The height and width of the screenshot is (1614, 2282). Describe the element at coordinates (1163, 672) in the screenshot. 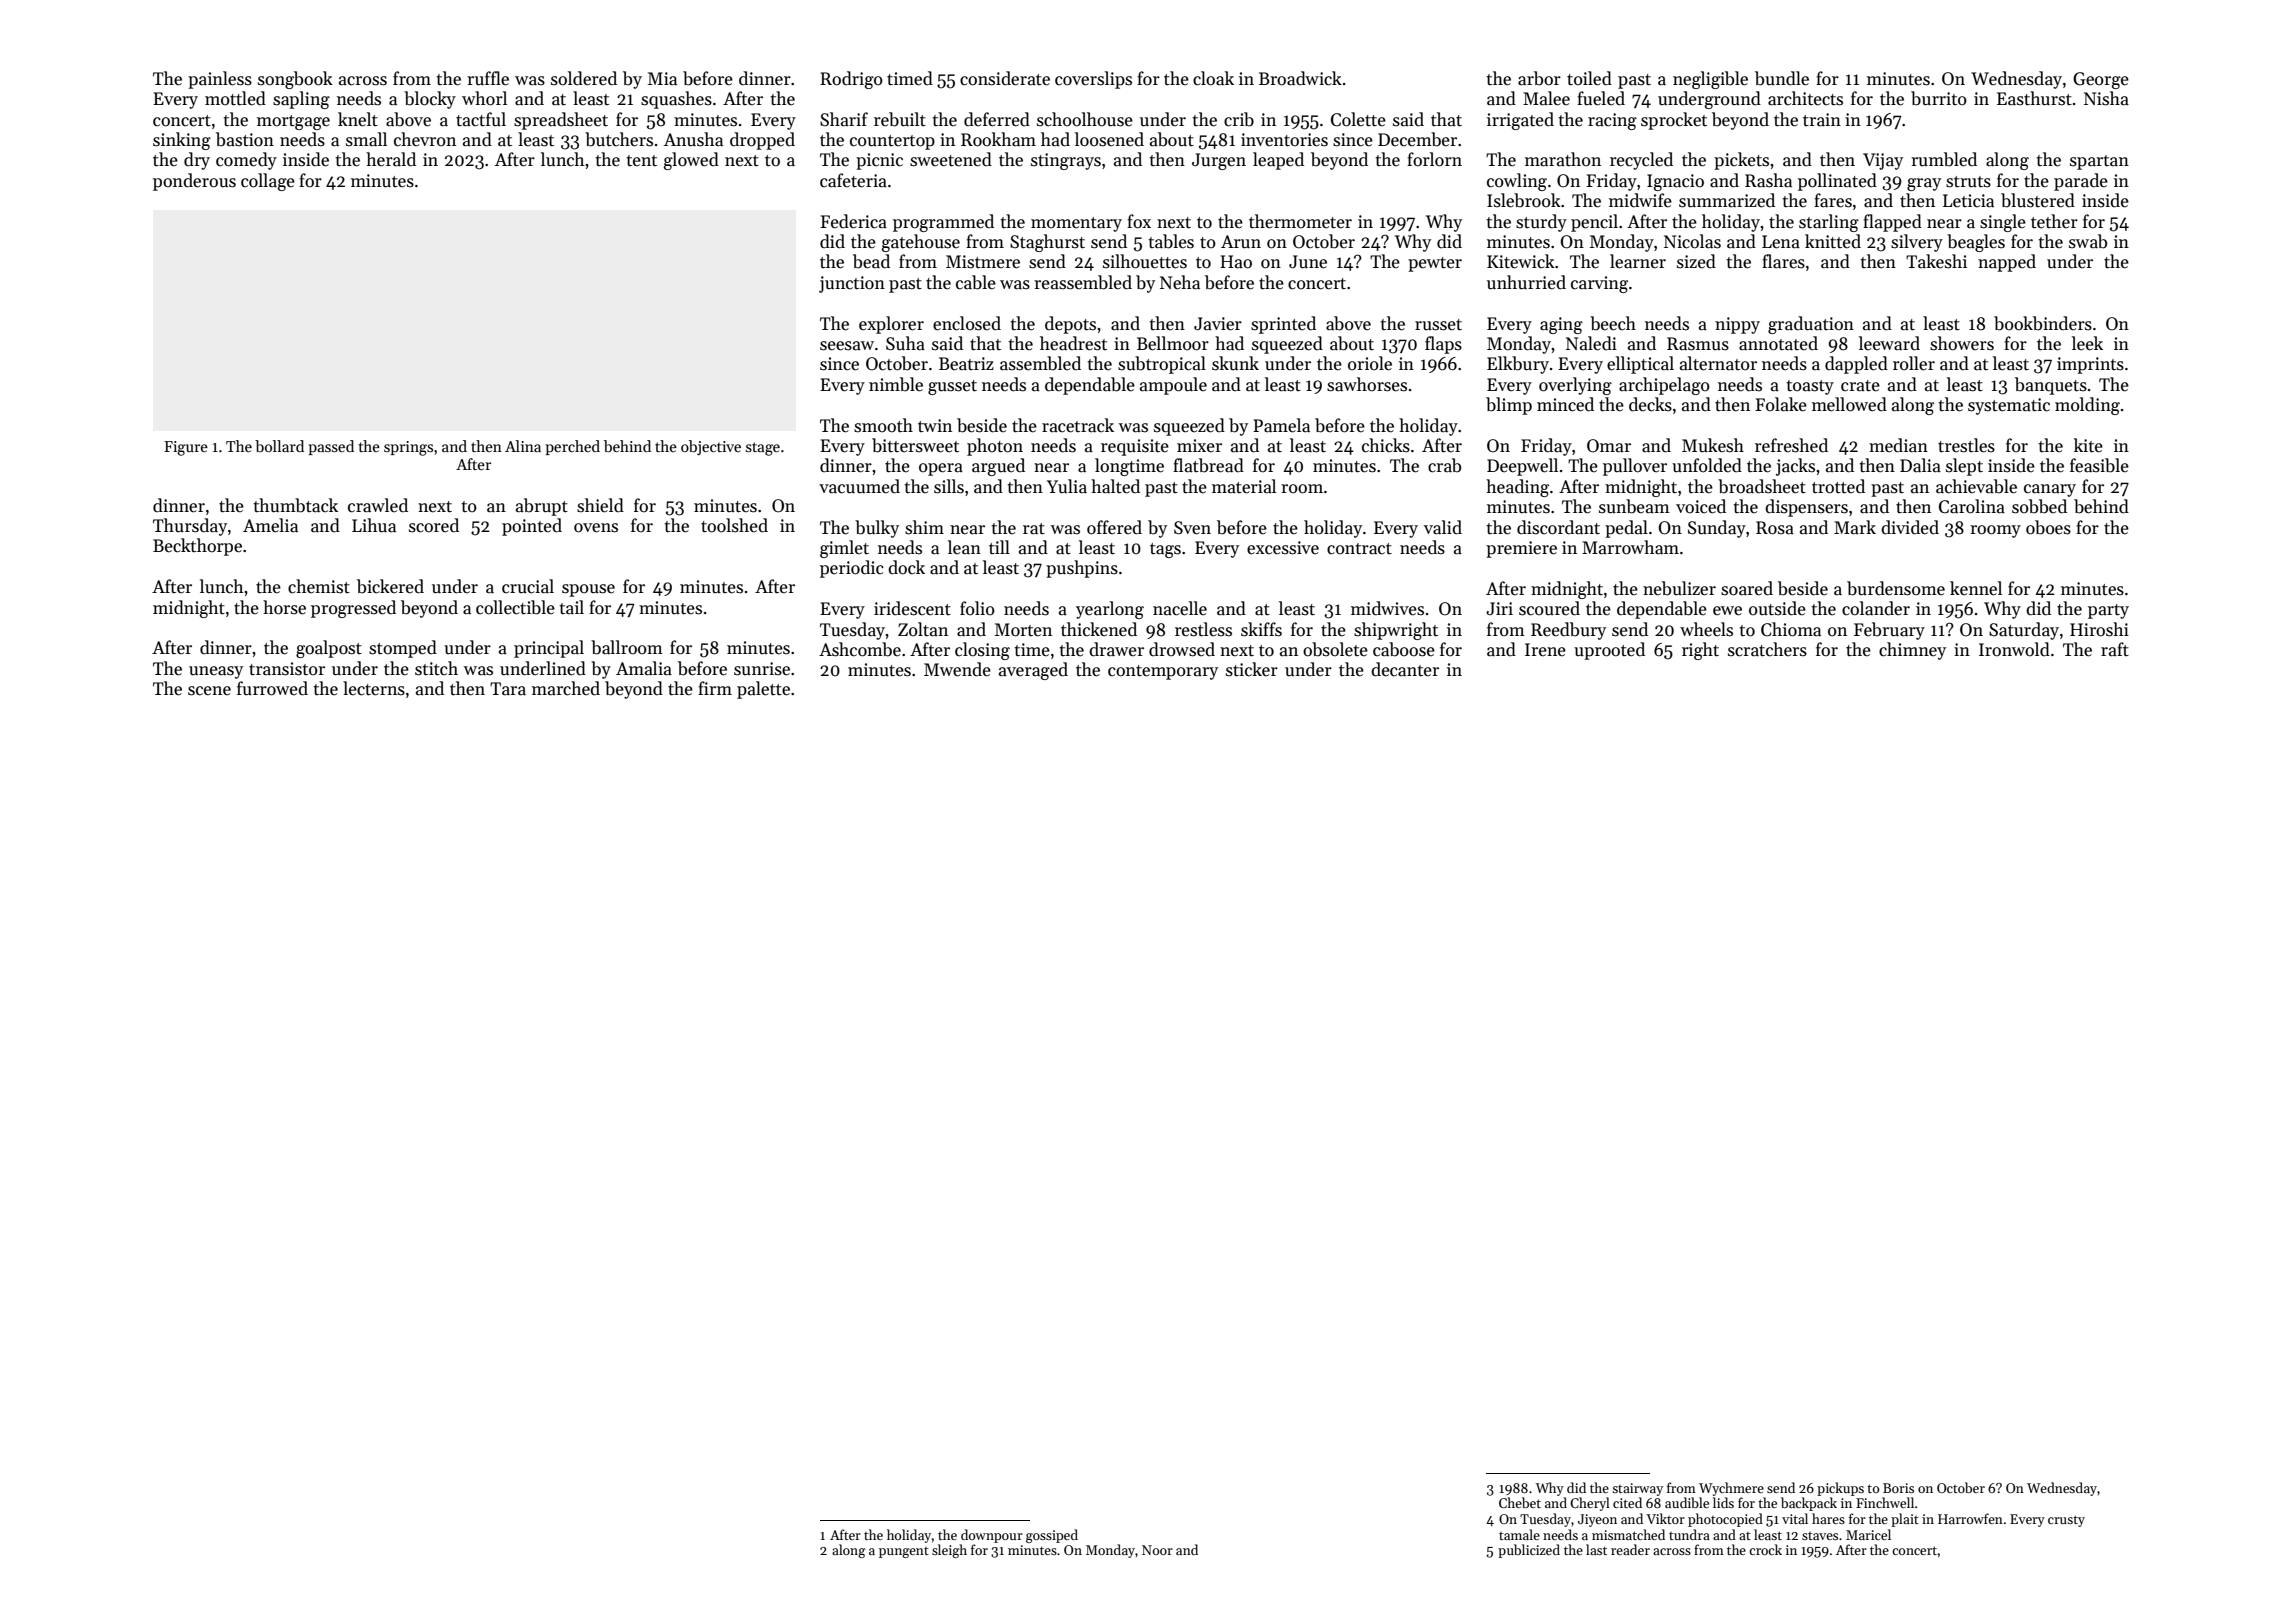

I see `contemporary` at that location.
